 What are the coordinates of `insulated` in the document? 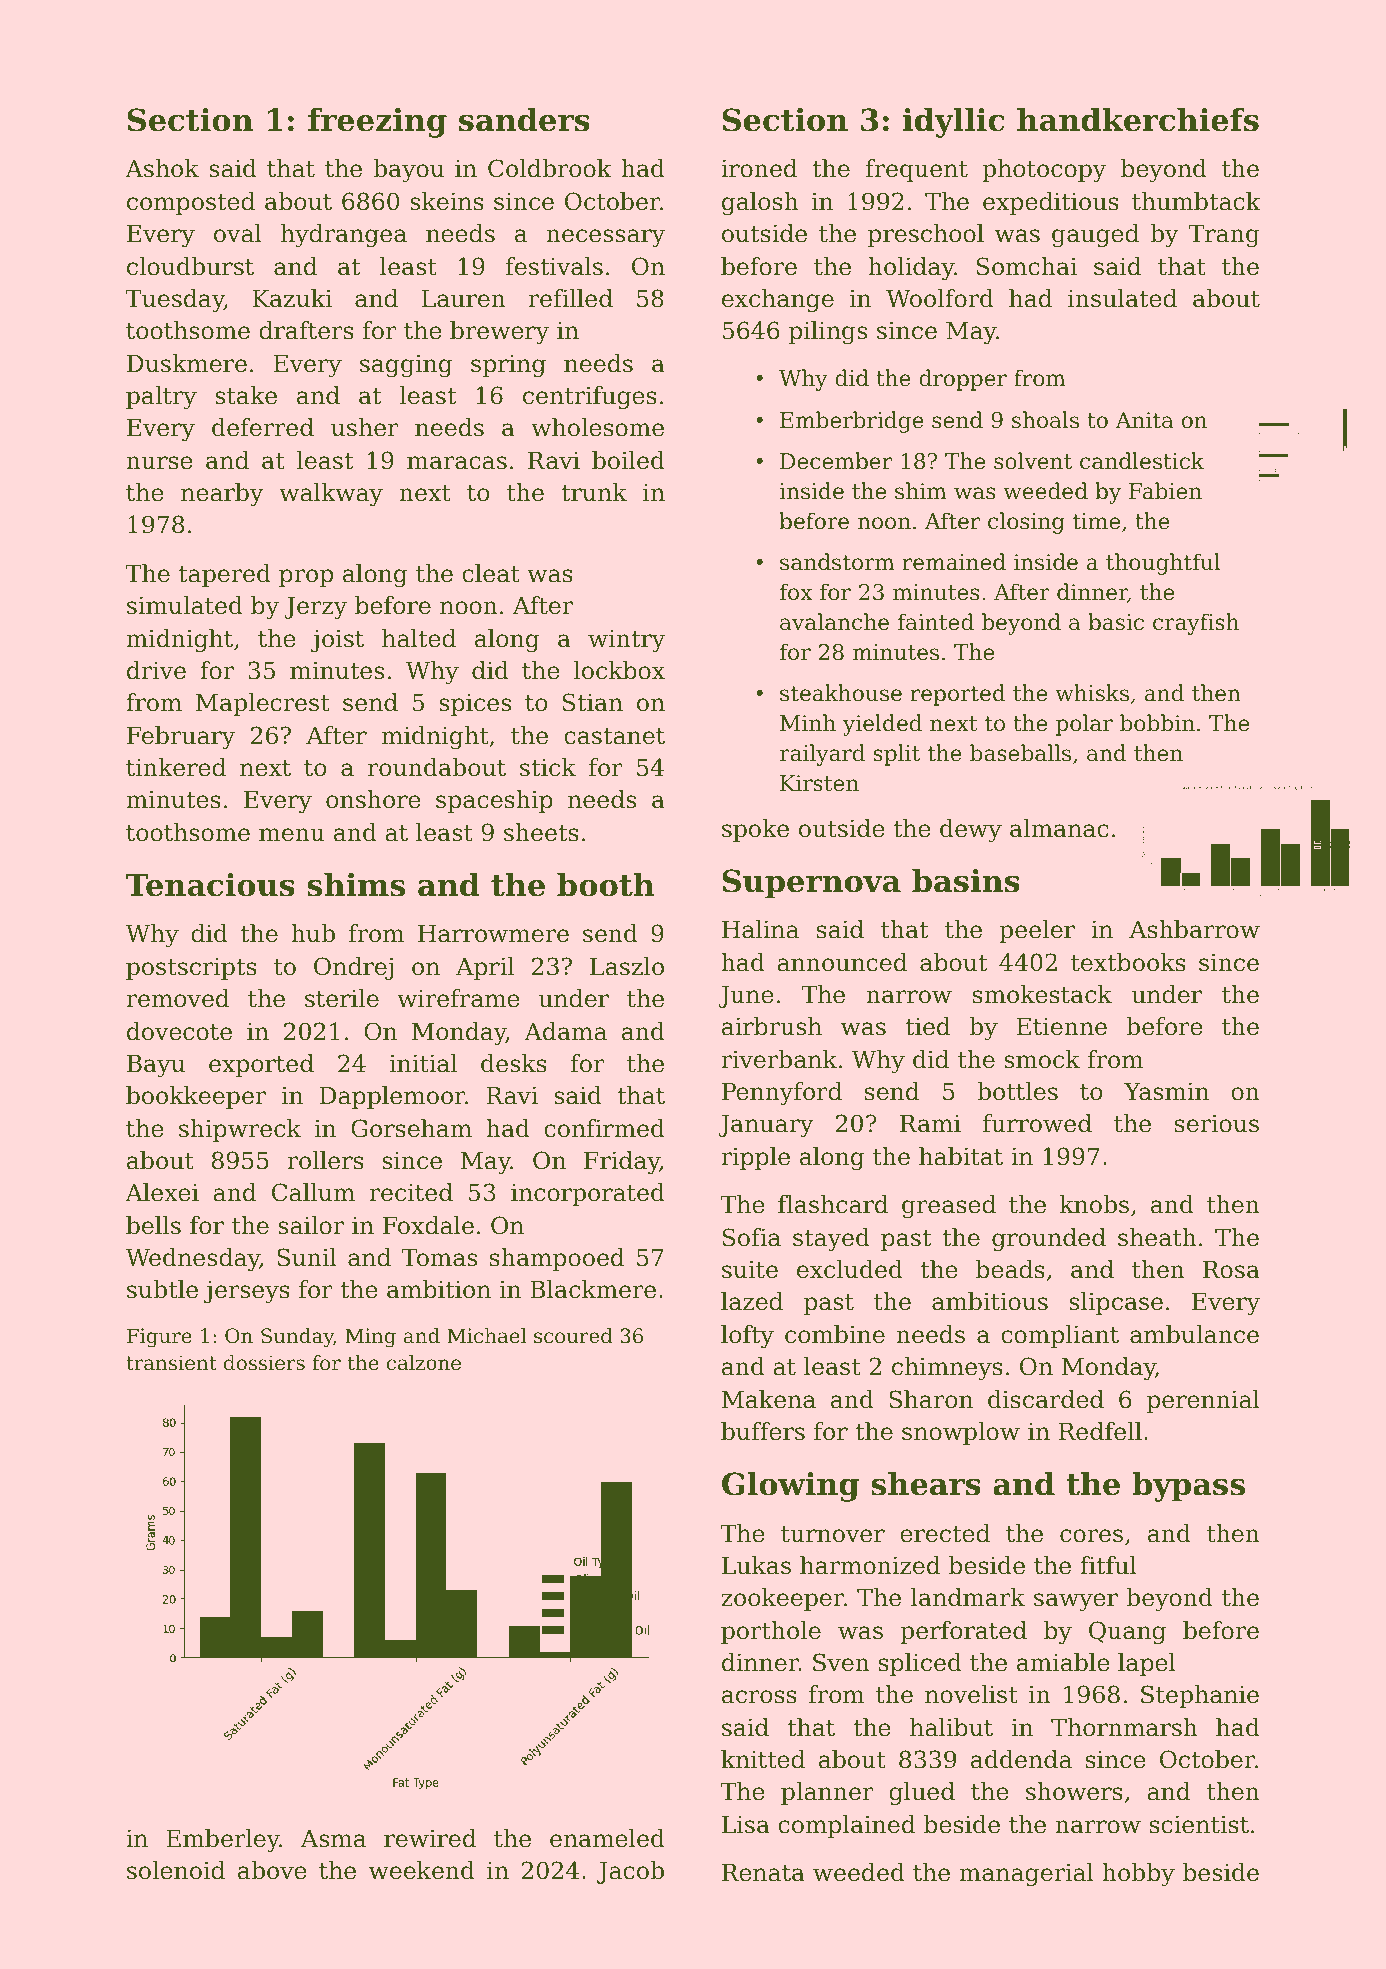 It's located at (1122, 298).
